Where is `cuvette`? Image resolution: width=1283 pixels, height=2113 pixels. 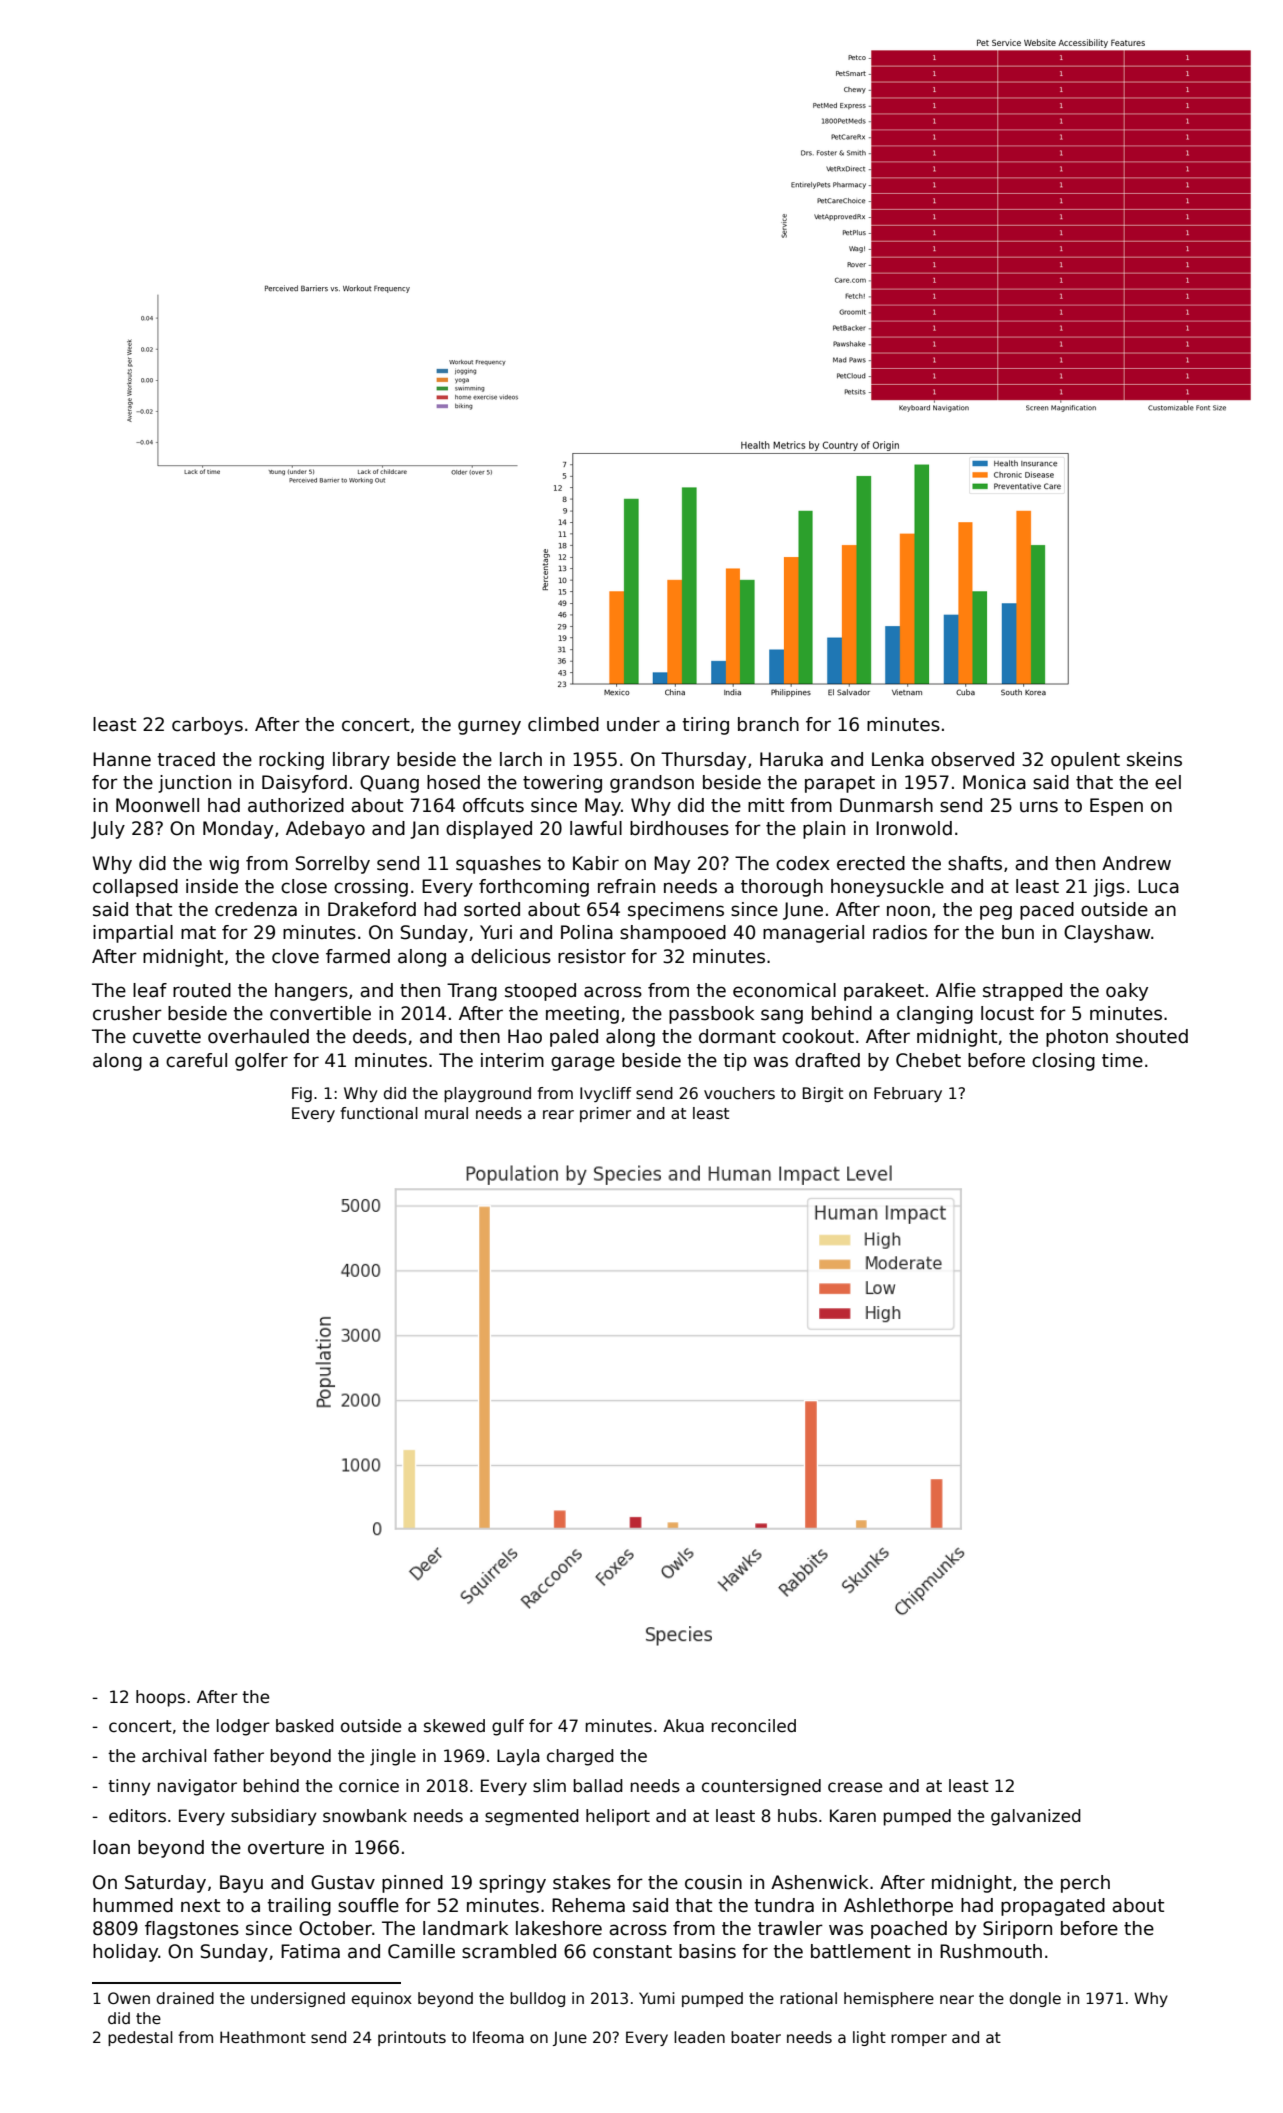
cuvette is located at coordinates (167, 1037).
